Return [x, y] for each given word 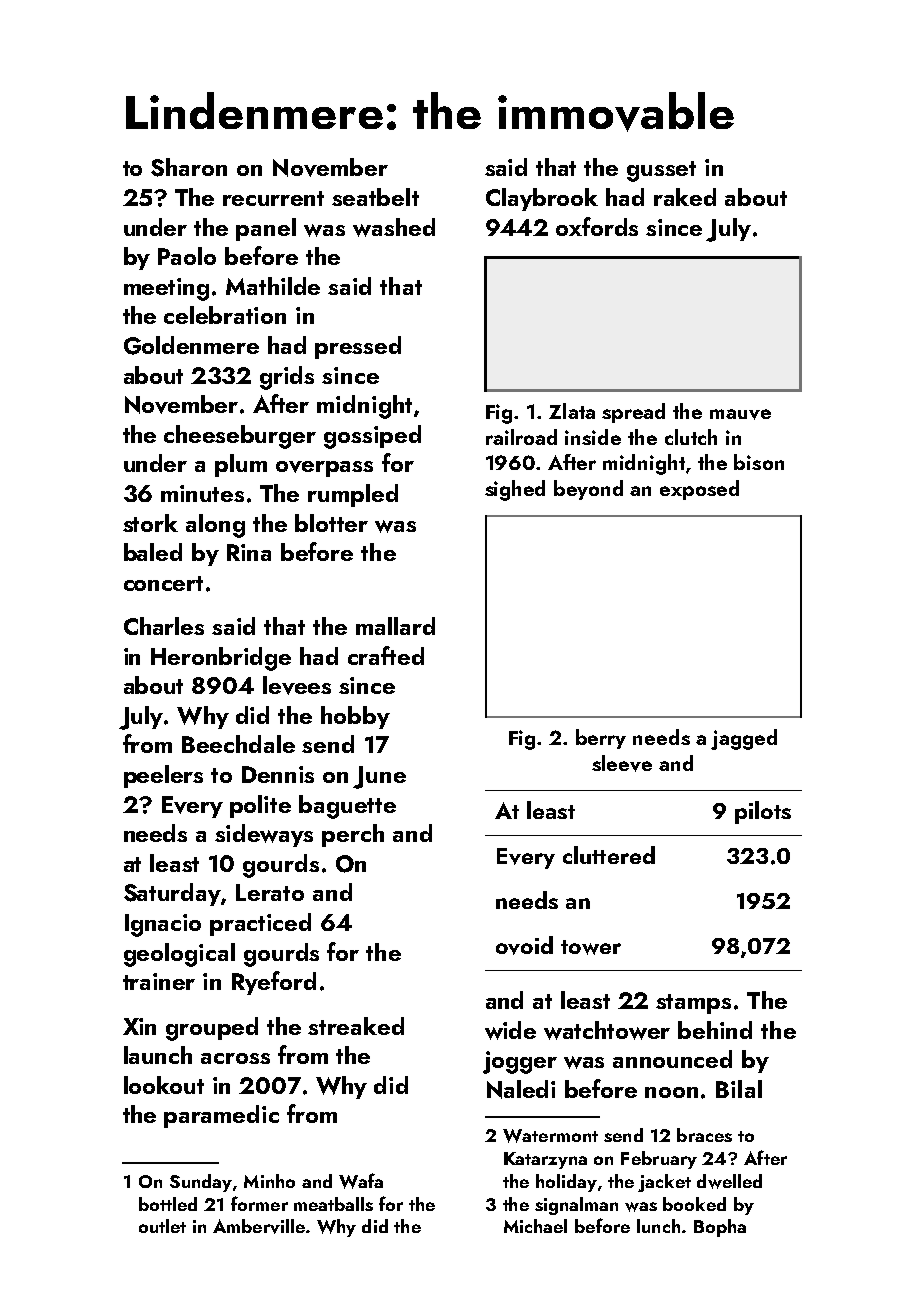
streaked [356, 1026]
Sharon [189, 167]
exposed [699, 490]
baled [153, 552]
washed [394, 227]
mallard [395, 626]
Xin [139, 1026]
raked [685, 197]
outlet [162, 1226]
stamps [693, 1004]
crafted [386, 655]
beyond [588, 490]
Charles [164, 626]
